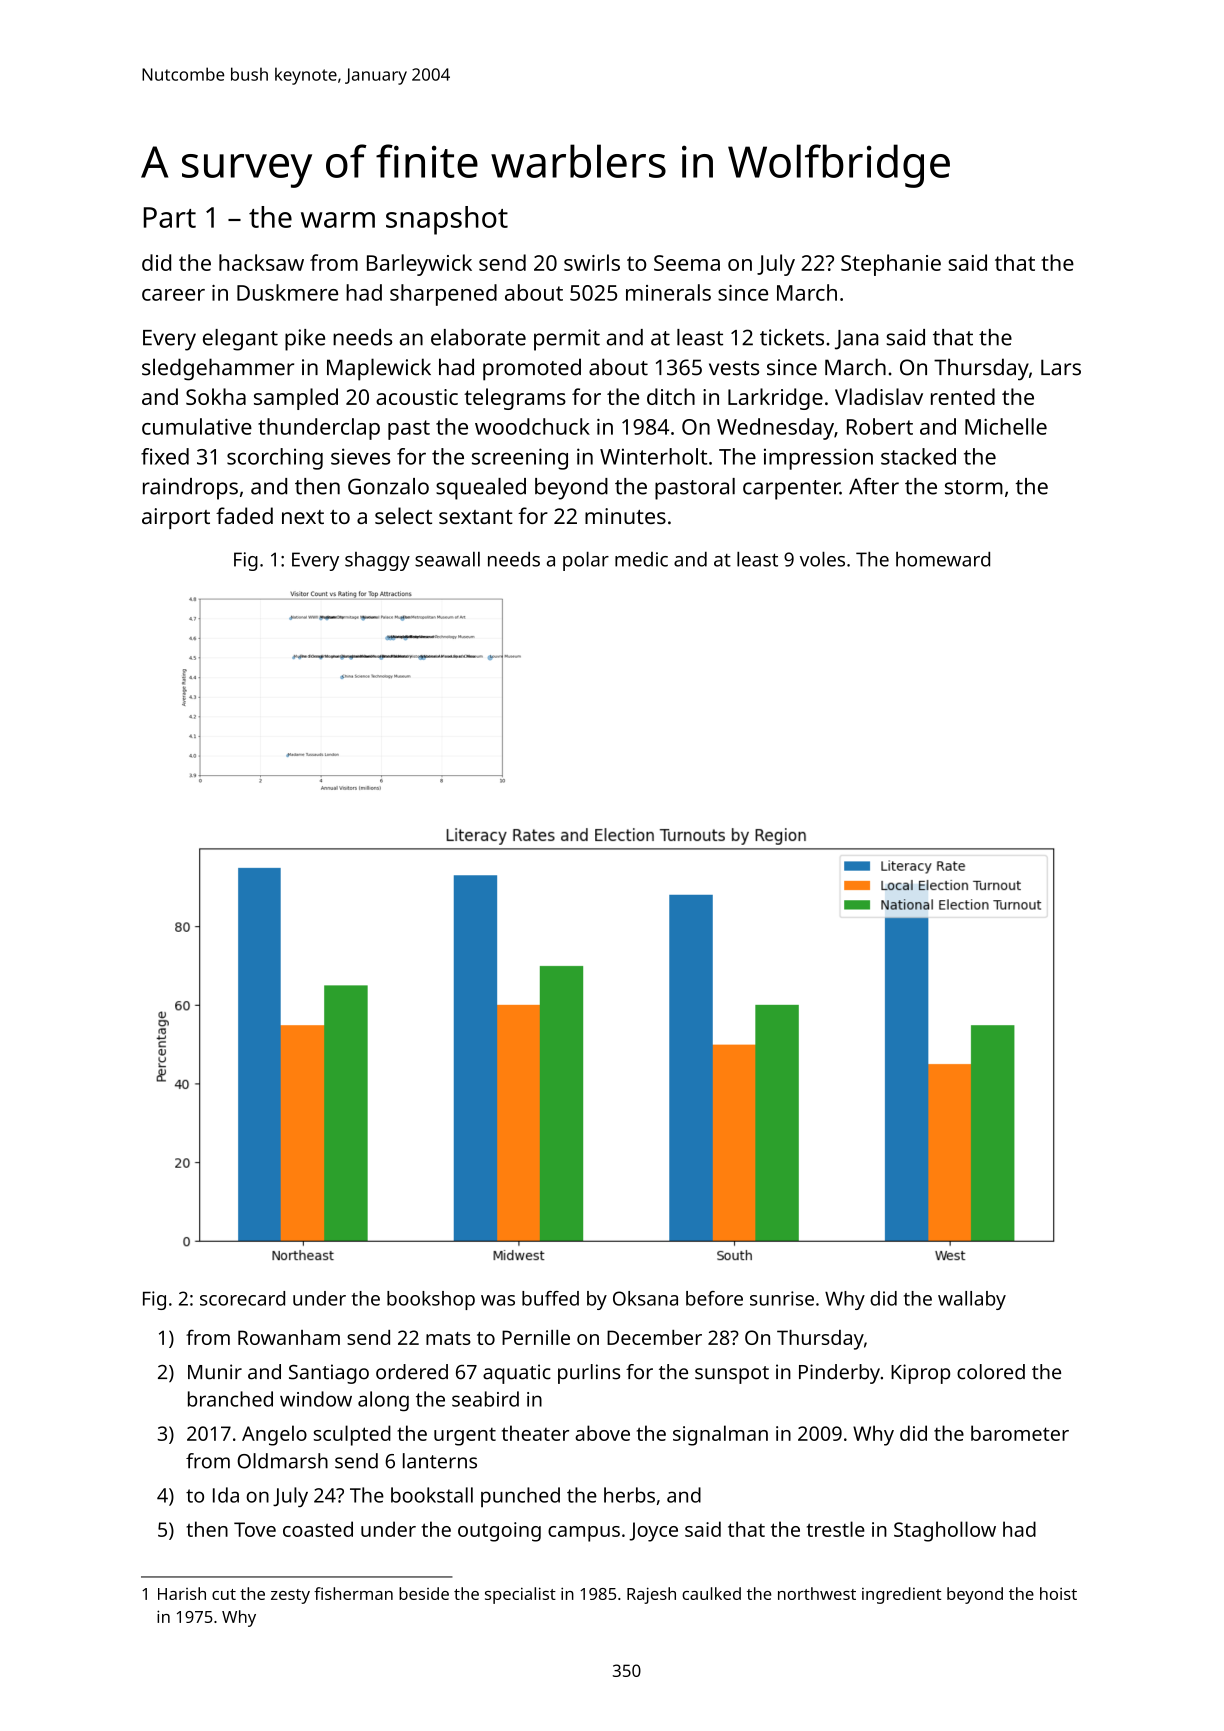 The height and width of the screenshot is (1731, 1224). Describe the element at coordinates (170, 217) in the screenshot. I see `Part` at that location.
